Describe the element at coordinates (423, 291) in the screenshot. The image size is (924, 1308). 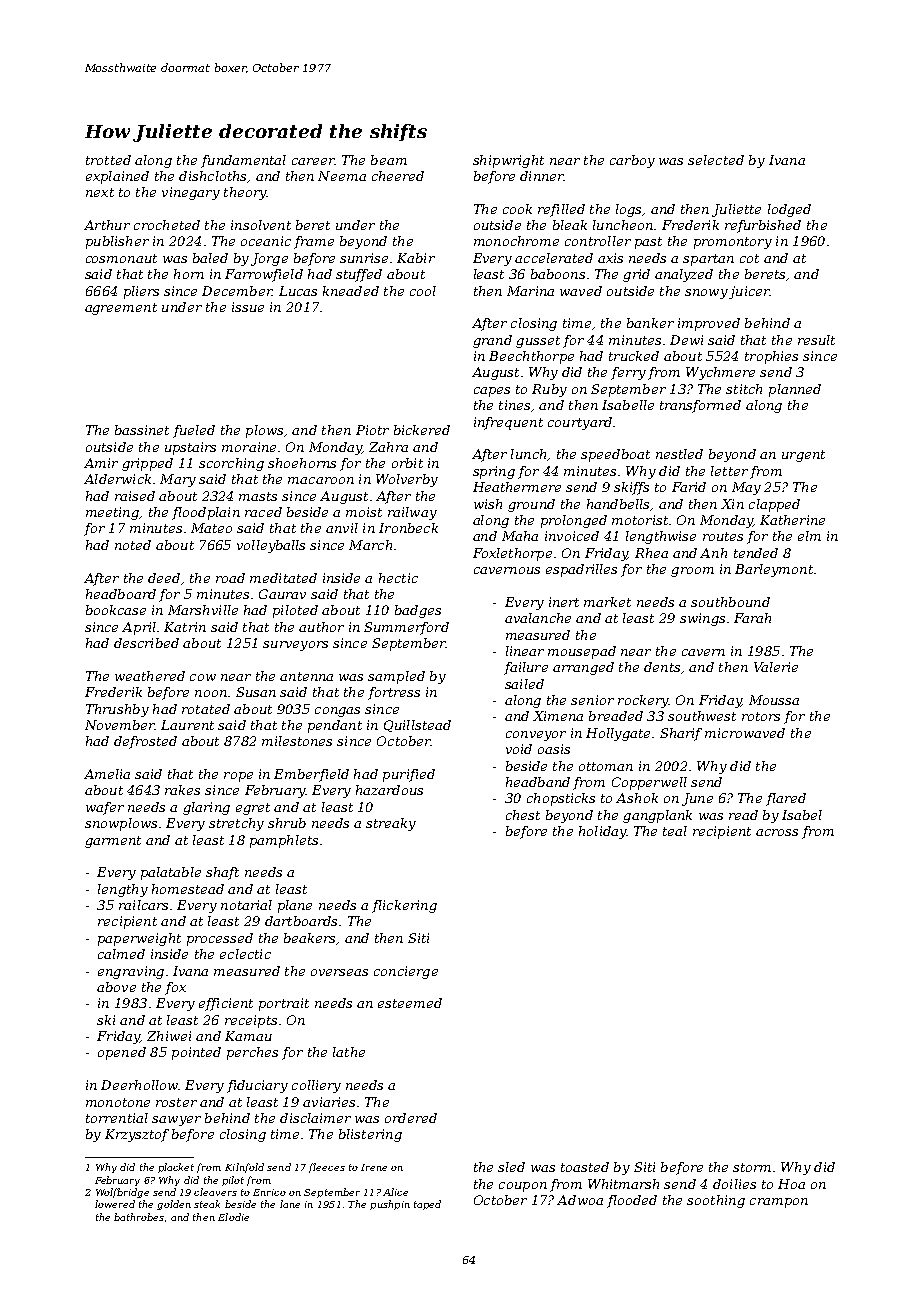
I see `cool` at that location.
